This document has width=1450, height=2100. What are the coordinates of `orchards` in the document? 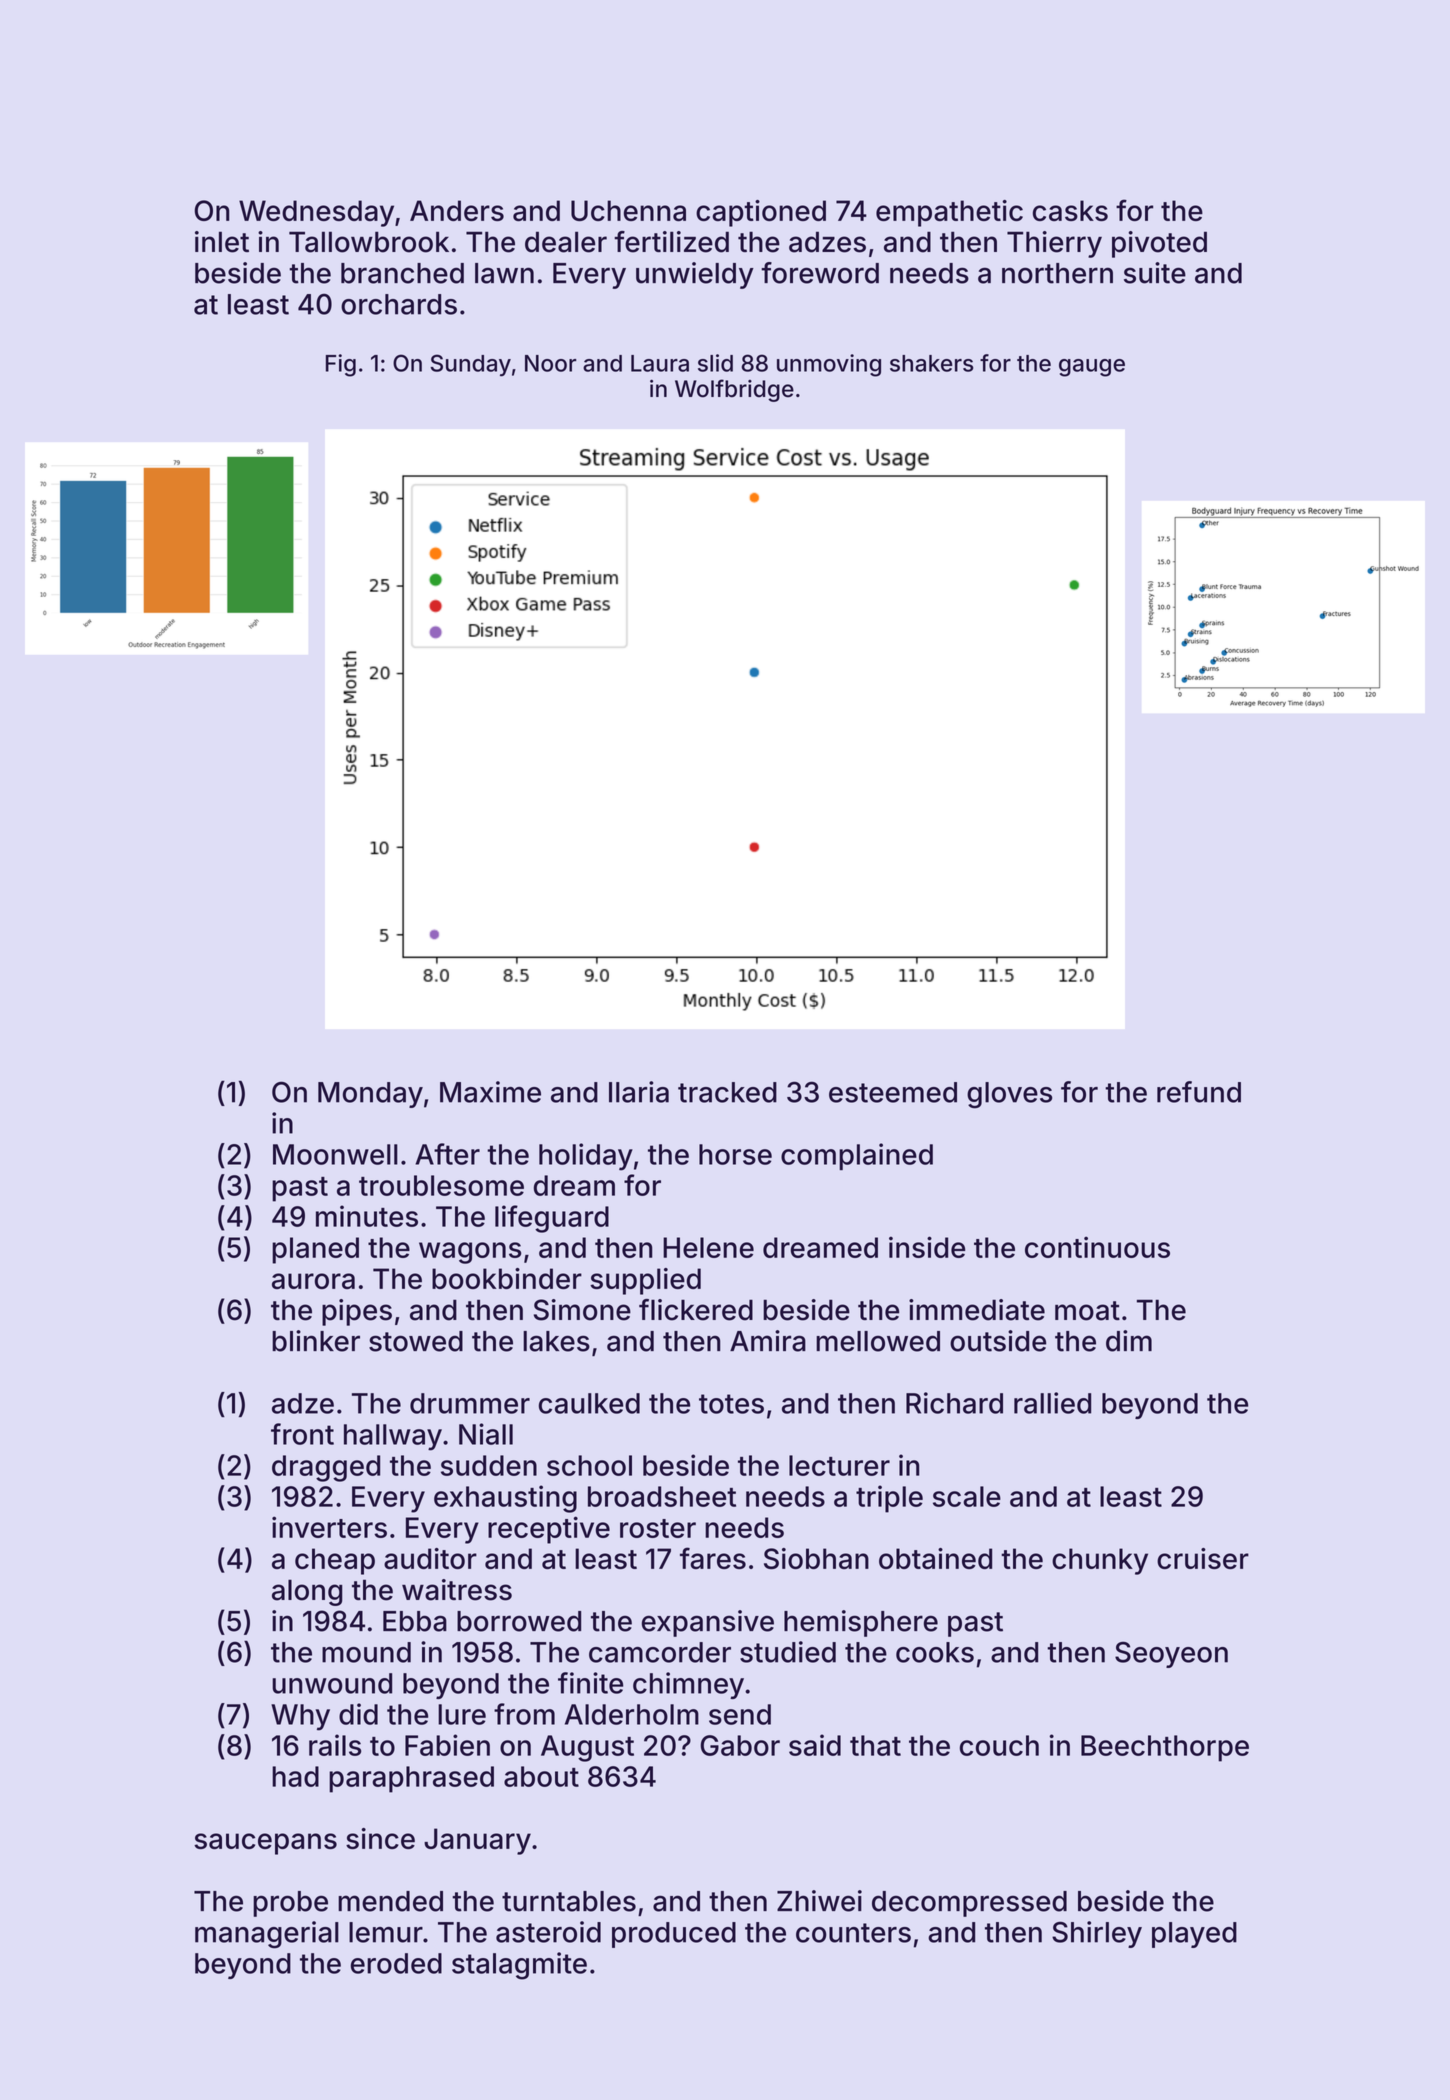 It's located at (399, 304).
